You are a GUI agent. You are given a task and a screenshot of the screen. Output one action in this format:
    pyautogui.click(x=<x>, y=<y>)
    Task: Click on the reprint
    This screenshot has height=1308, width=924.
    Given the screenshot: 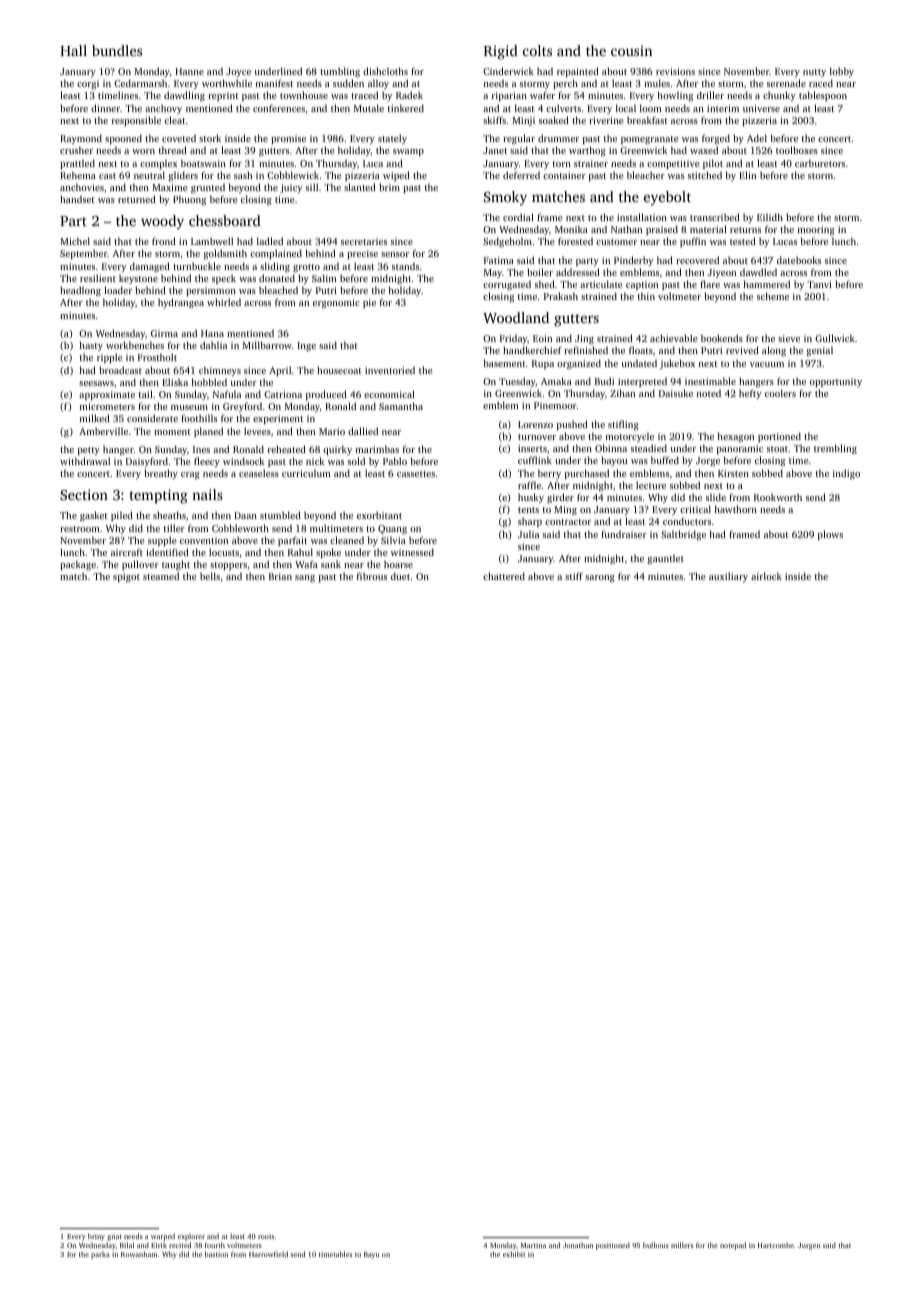 What is the action you would take?
    pyautogui.click(x=223, y=96)
